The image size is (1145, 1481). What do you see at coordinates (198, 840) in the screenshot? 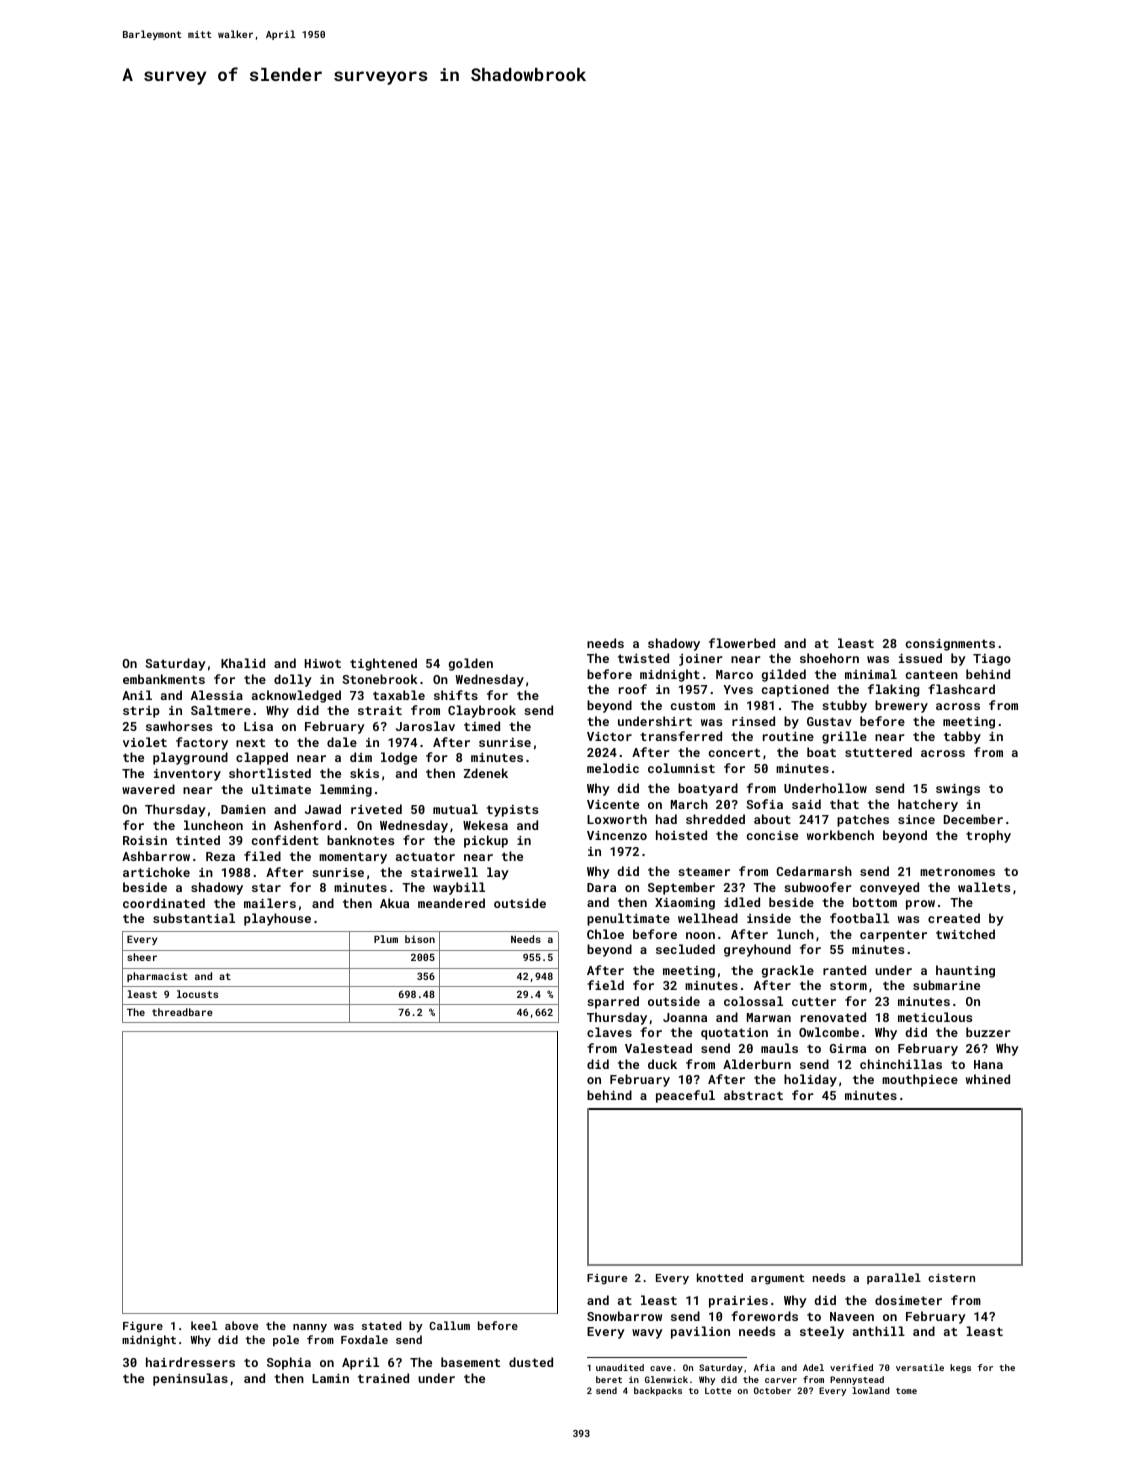
I see `tinted` at bounding box center [198, 840].
